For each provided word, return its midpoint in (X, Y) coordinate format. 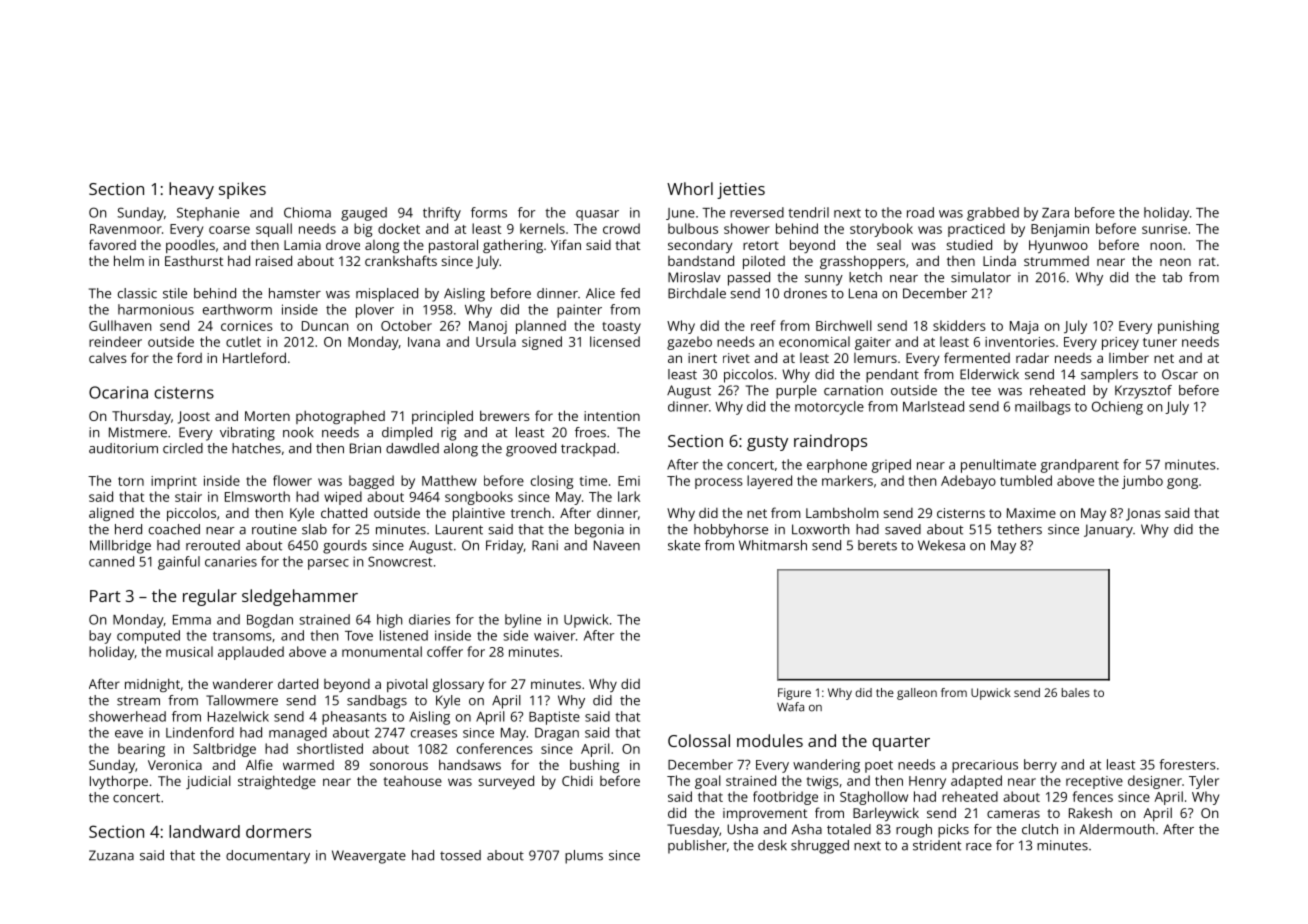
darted (298, 683)
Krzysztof (1143, 392)
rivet (736, 358)
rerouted (213, 545)
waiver (554, 636)
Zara (1055, 213)
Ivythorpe (119, 782)
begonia (599, 531)
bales (1076, 692)
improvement (765, 814)
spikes (242, 190)
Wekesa (941, 545)
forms (489, 212)
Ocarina (118, 392)
